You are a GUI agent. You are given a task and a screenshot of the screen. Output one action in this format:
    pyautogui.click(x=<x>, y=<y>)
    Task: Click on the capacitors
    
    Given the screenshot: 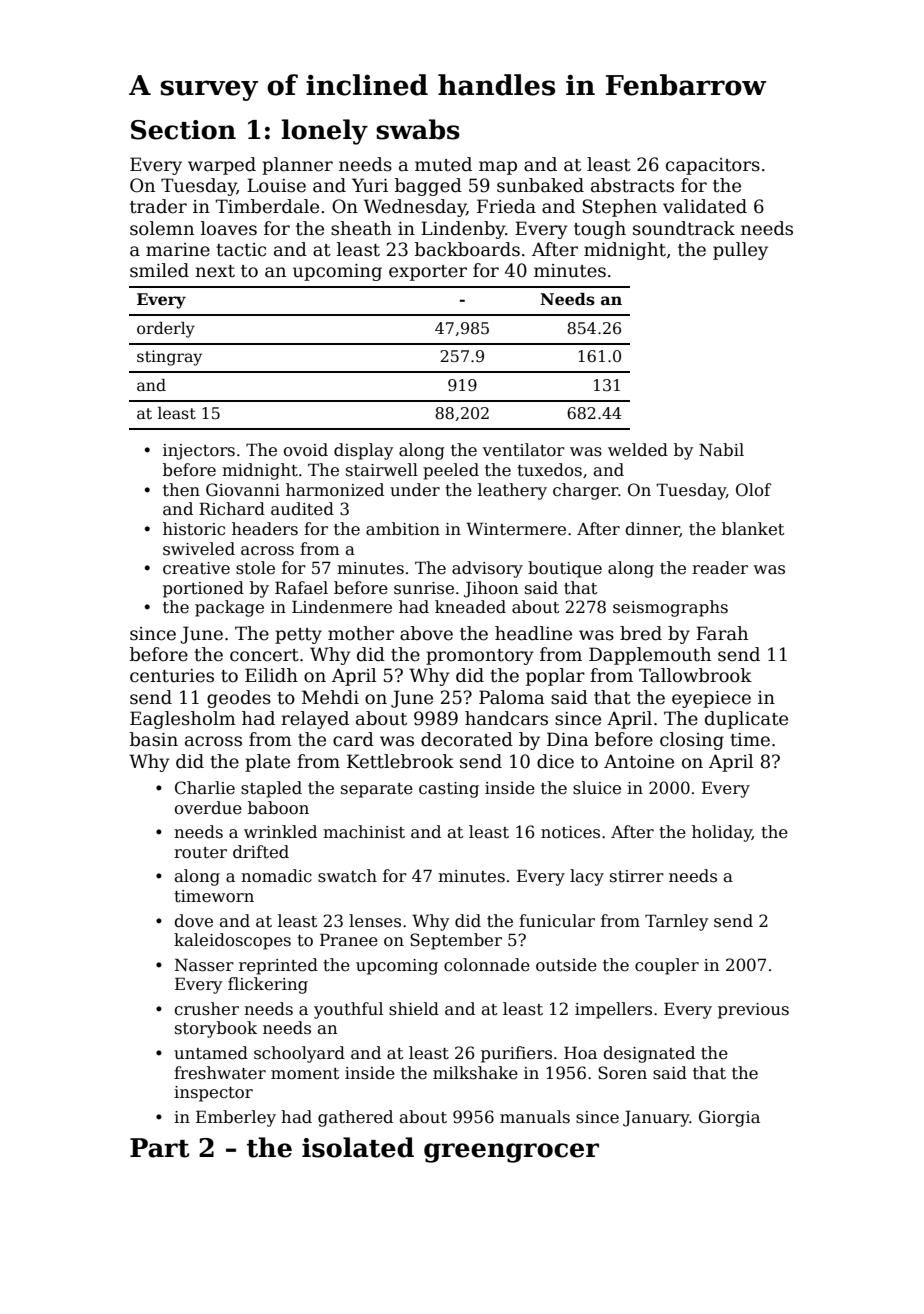 What is the action you would take?
    pyautogui.click(x=713, y=166)
